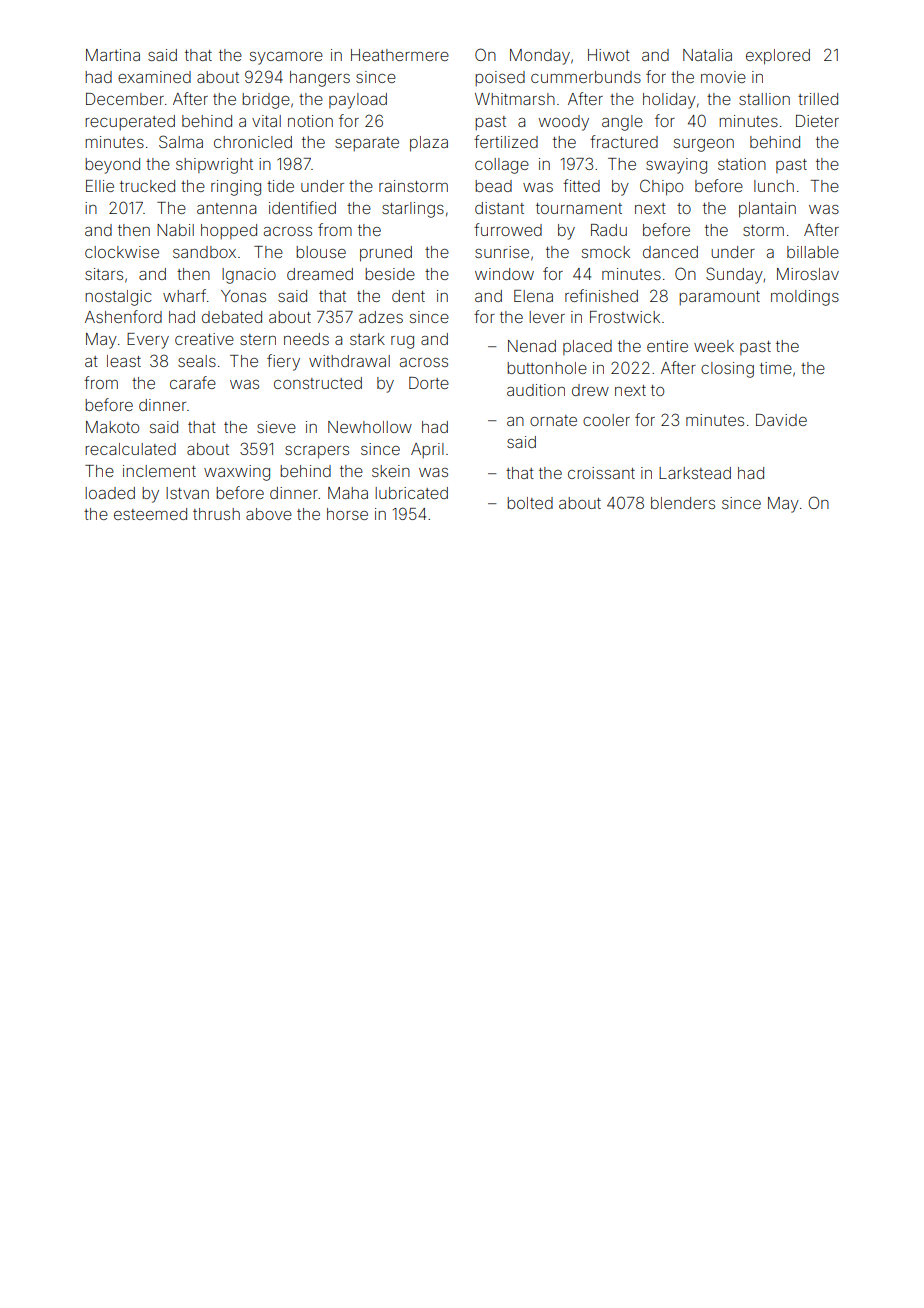  What do you see at coordinates (781, 420) in the document?
I see `Davide` at bounding box center [781, 420].
